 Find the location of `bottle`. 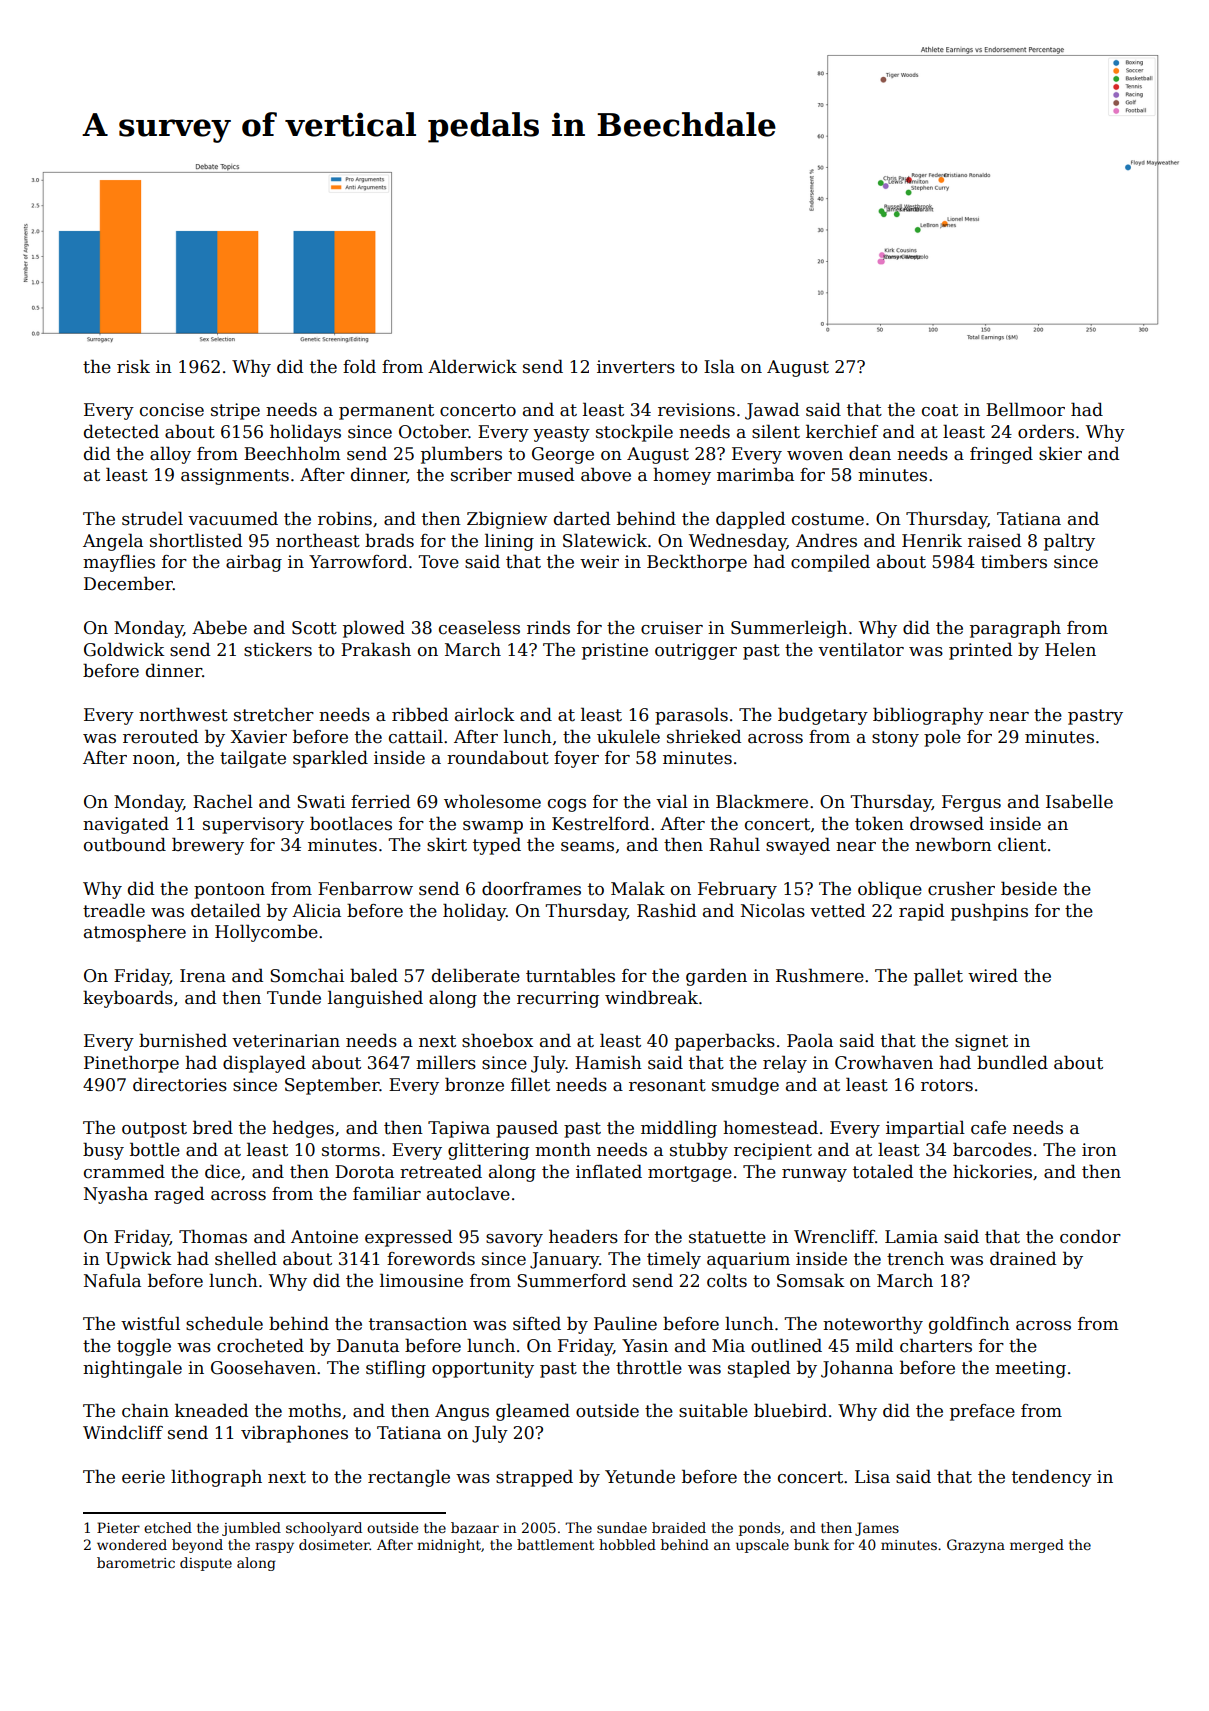

bottle is located at coordinates (155, 1149).
